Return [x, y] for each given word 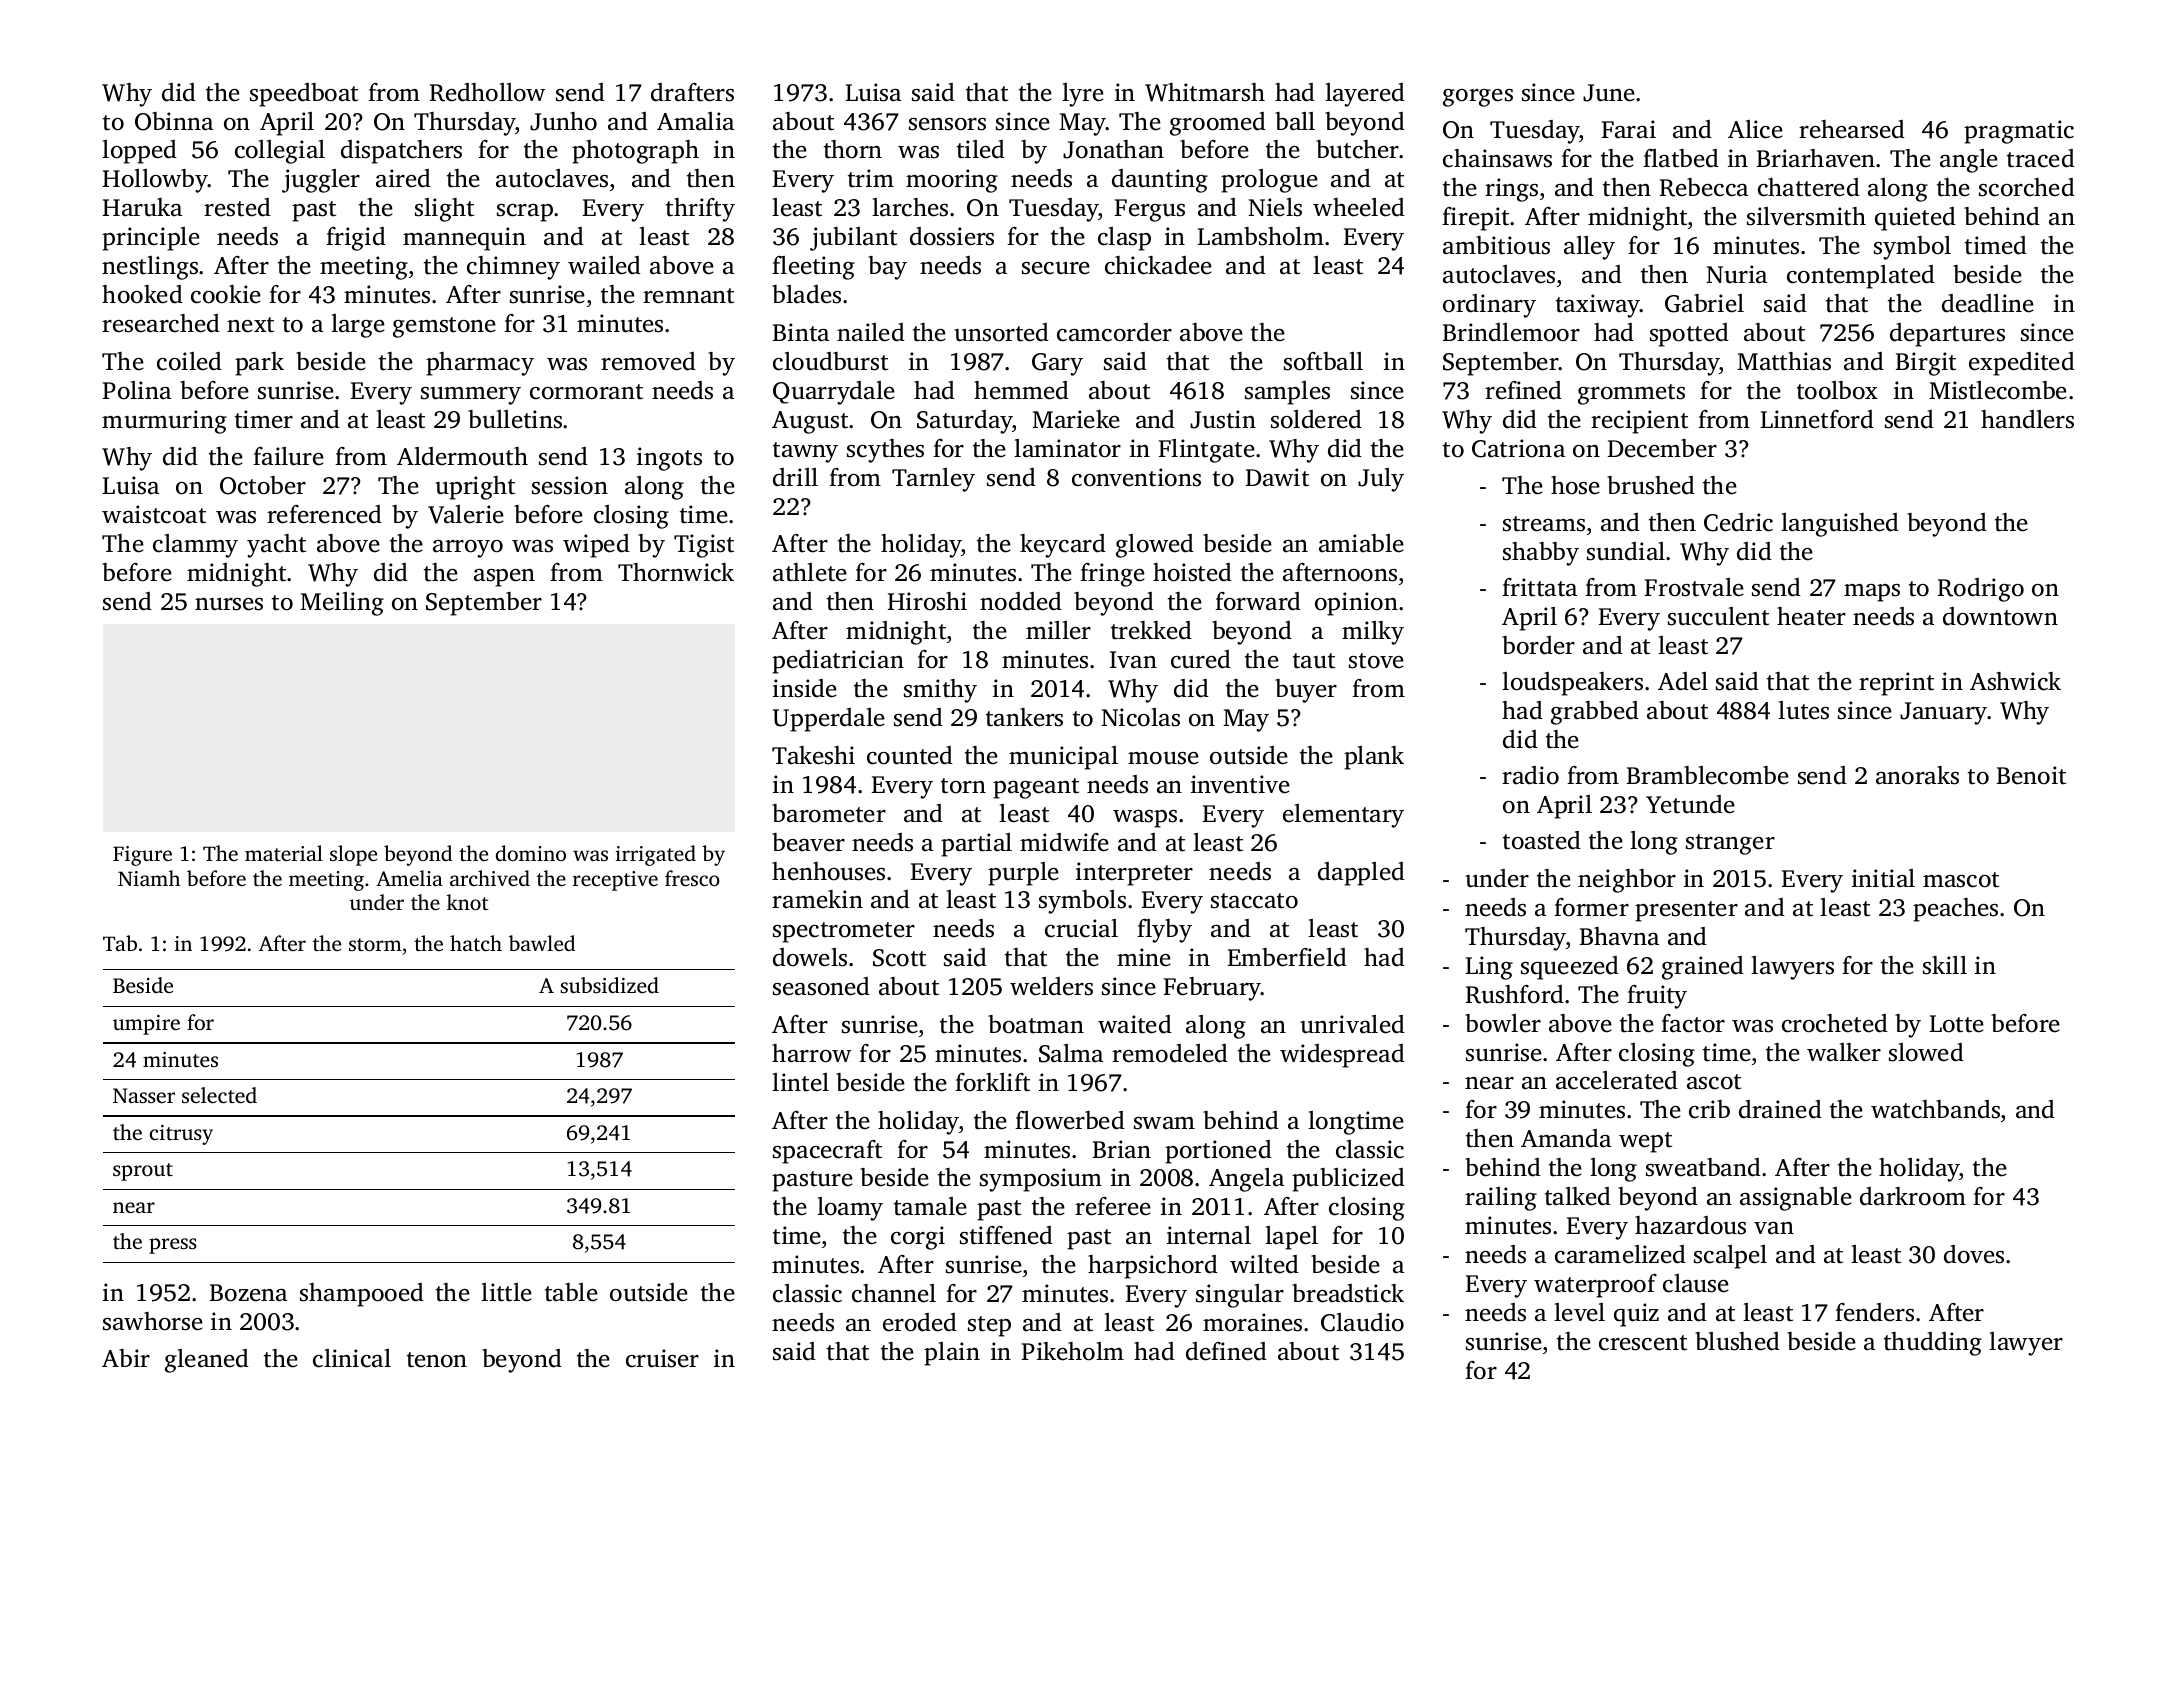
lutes [1803, 710]
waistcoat [154, 514]
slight [444, 210]
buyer [1306, 691]
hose [1575, 485]
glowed [1155, 546]
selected [219, 1095]
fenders [1874, 1312]
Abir [126, 1358]
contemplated [1861, 277]
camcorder [1114, 332]
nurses [229, 604]
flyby [1164, 931]
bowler [1503, 1023]
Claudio [1362, 1322]
